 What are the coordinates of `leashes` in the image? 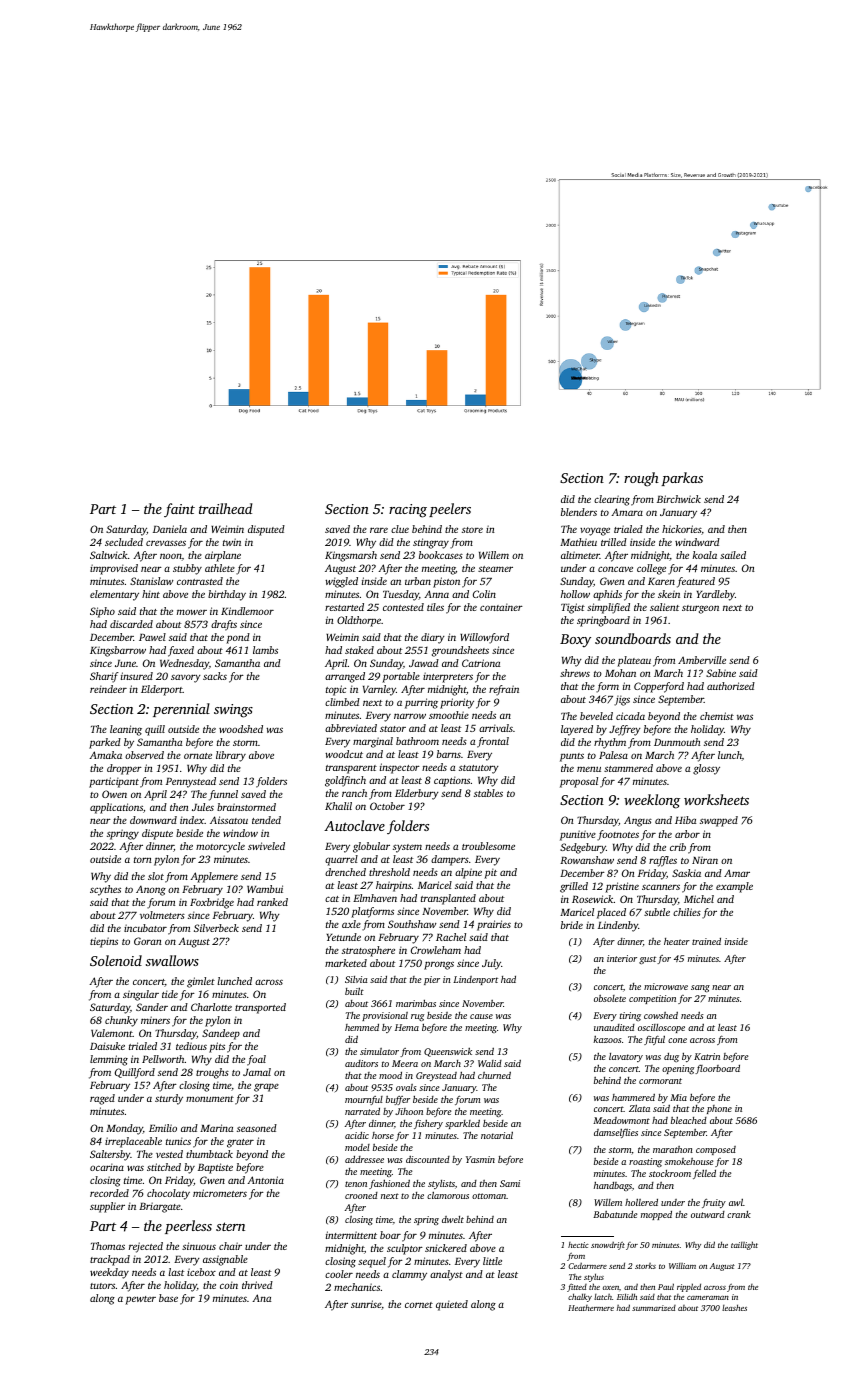 It's located at (734, 1307).
